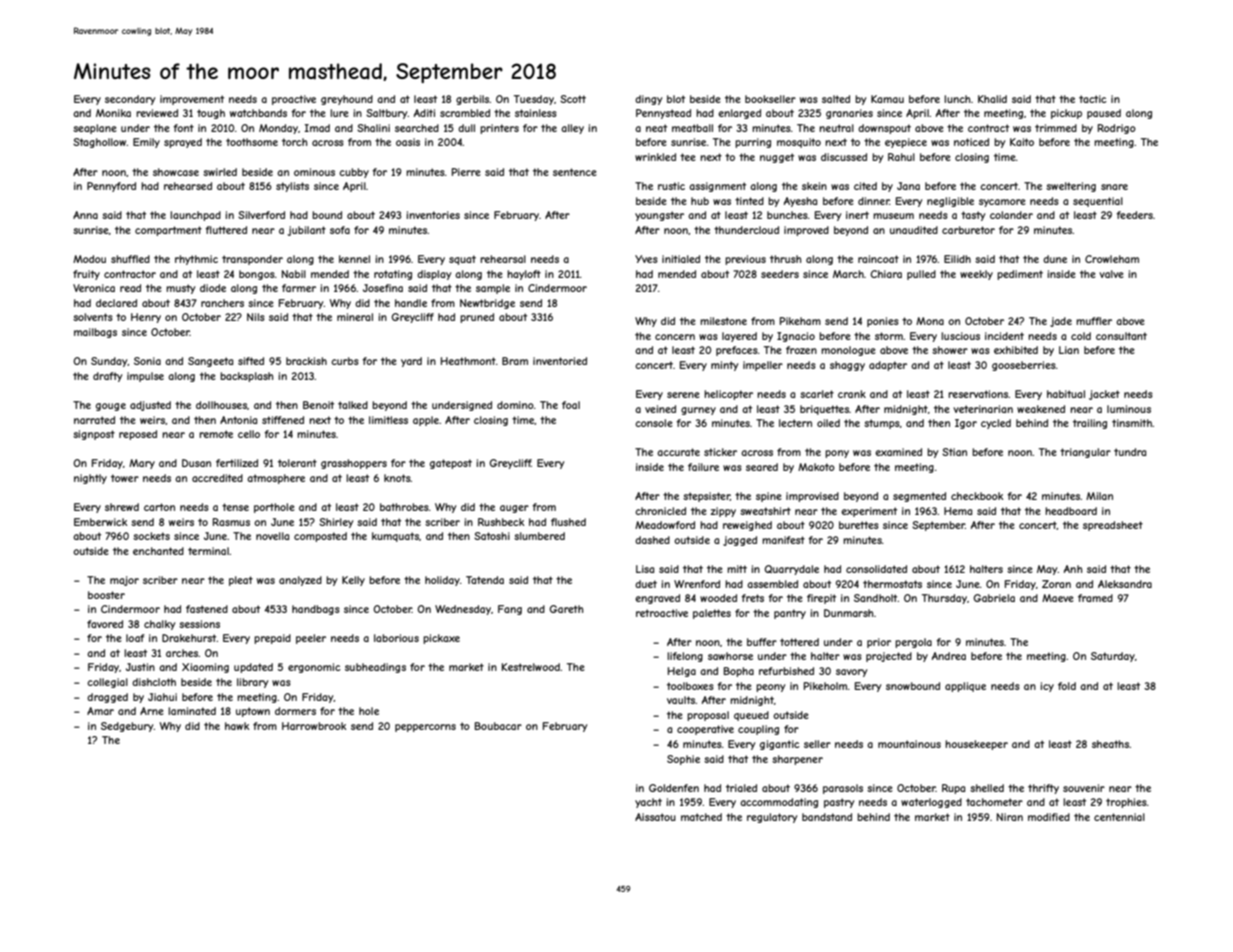  I want to click on tactic, so click(1093, 99).
